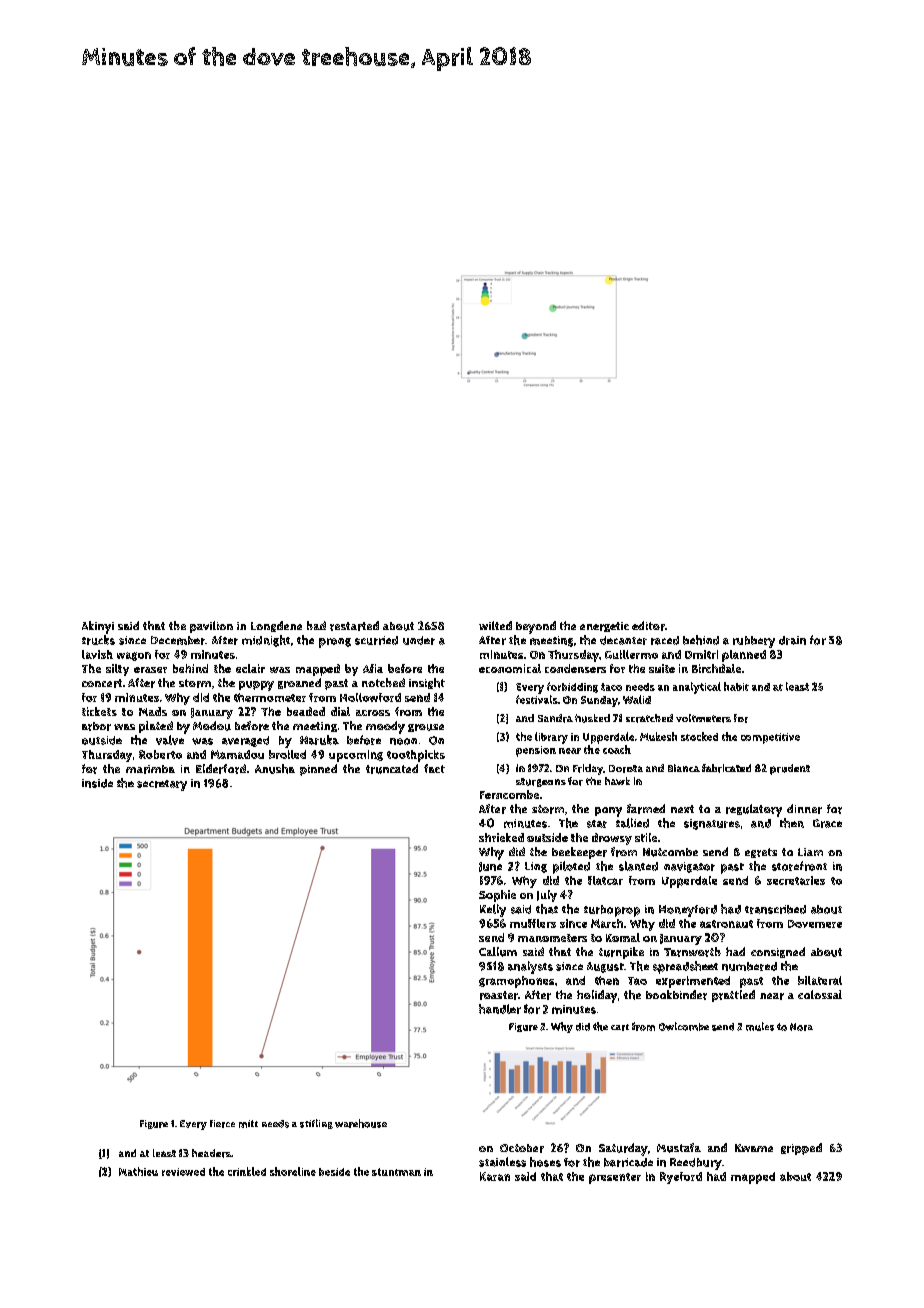 This screenshot has width=924, height=1308. I want to click on under, so click(419, 640).
